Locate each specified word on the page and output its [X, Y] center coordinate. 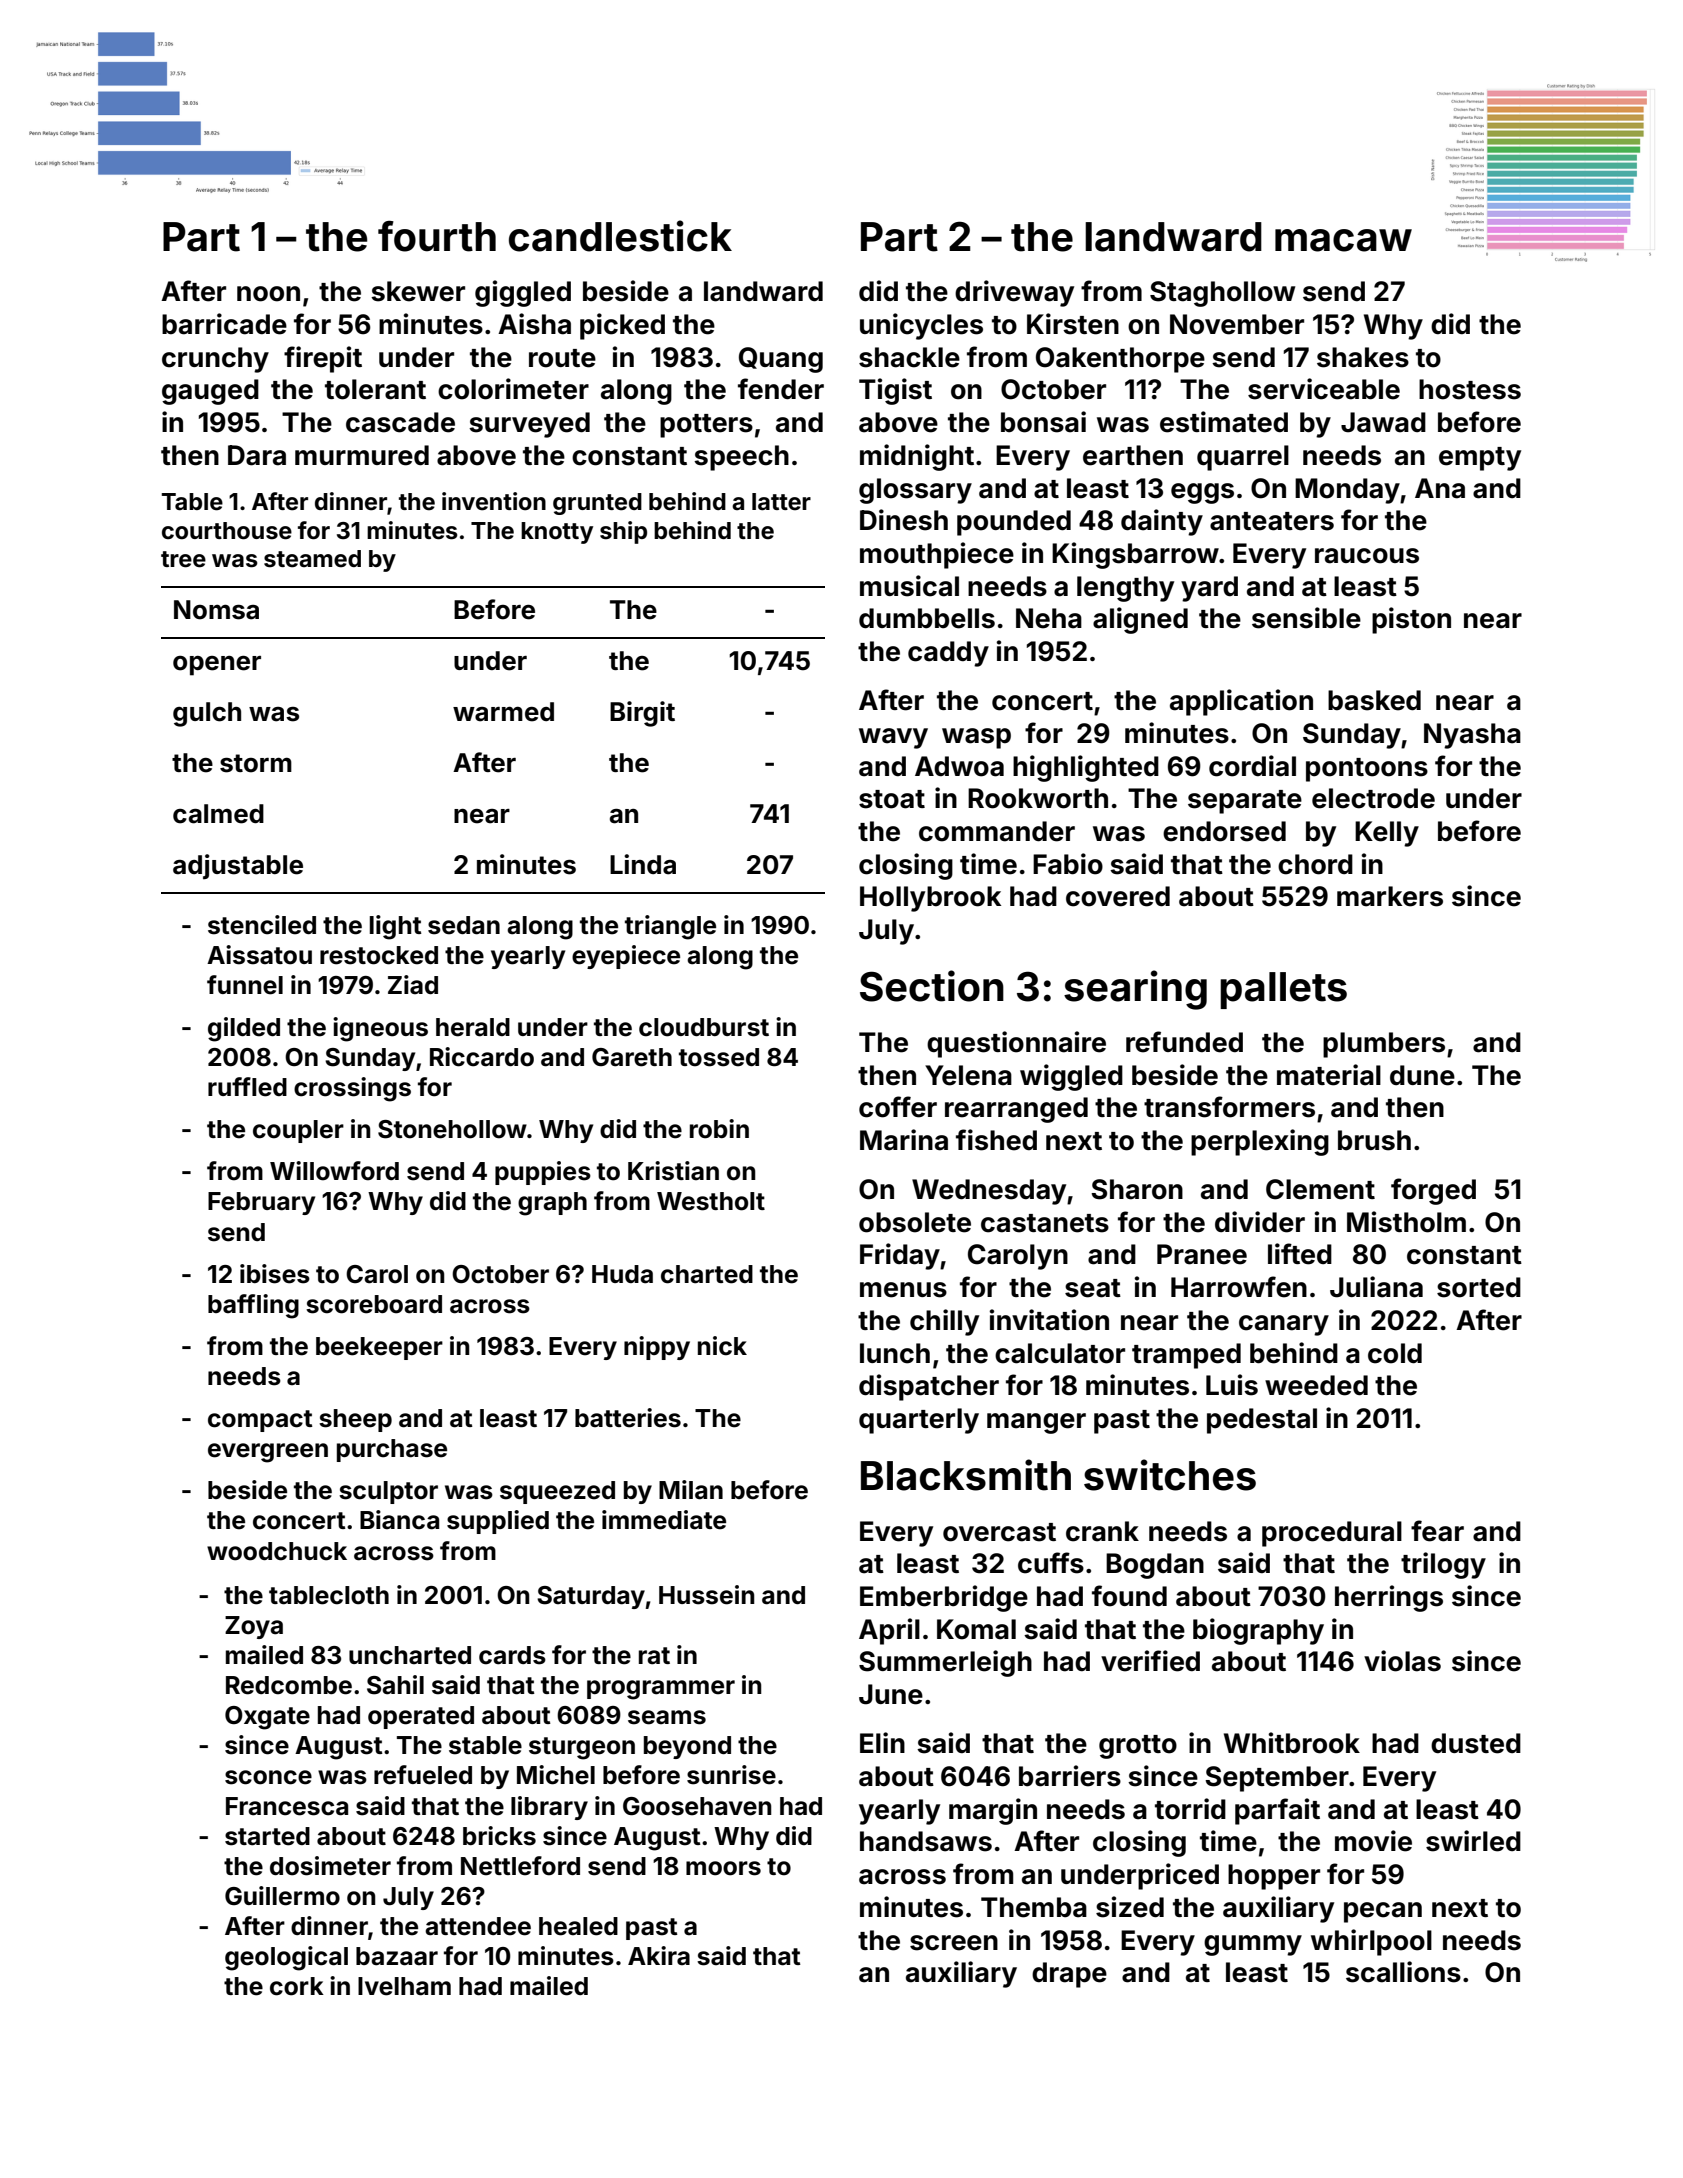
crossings [352, 1089]
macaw [1343, 240]
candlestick [620, 236]
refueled [423, 1775]
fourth [437, 236]
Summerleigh [945, 1663]
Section [932, 986]
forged [1433, 1191]
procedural [1332, 1534]
